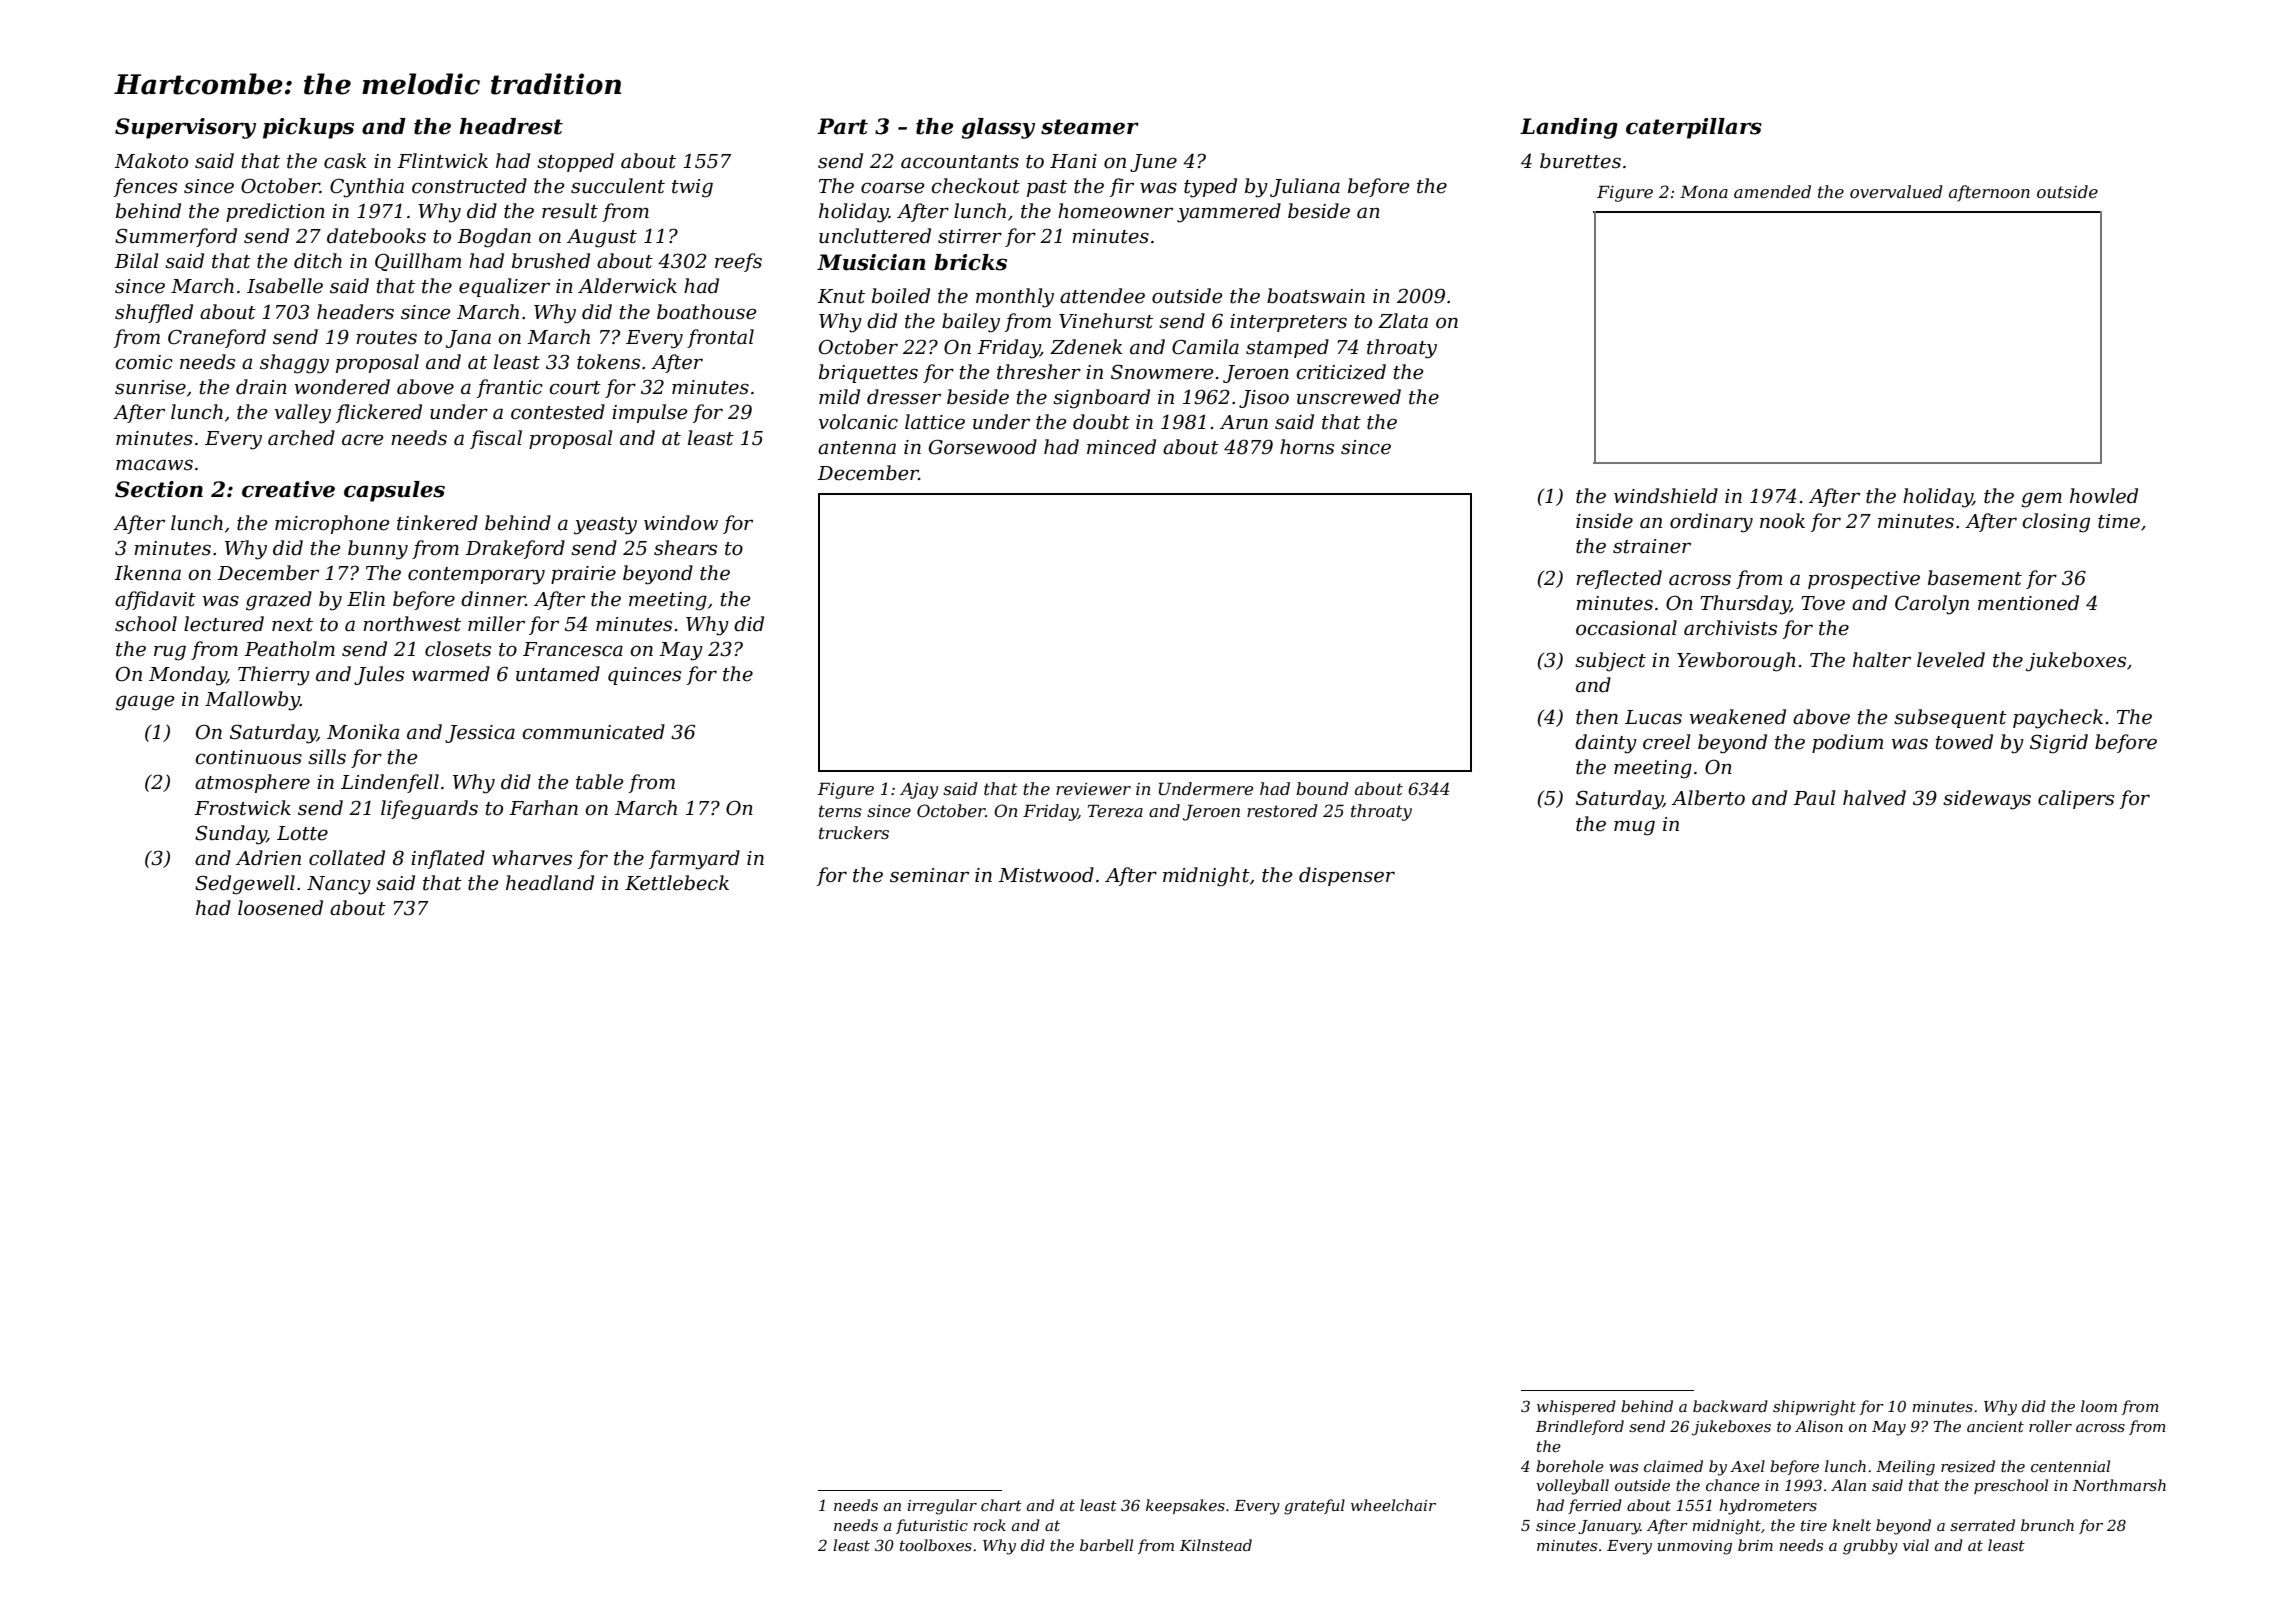 The height and width of the page is (1619, 2290). What do you see at coordinates (550, 883) in the page?
I see `headland` at bounding box center [550, 883].
